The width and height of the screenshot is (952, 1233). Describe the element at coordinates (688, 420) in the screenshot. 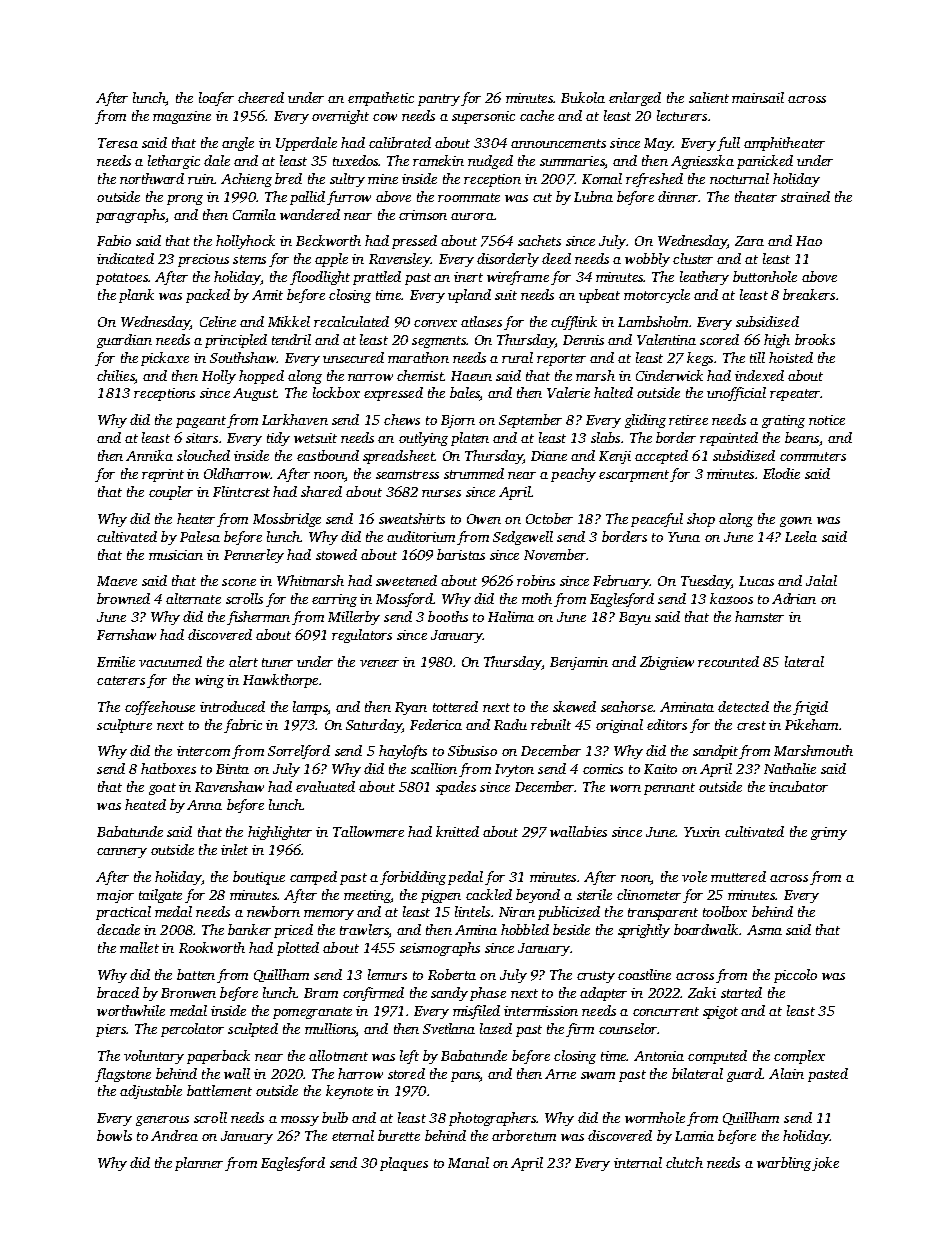

I see `retiree` at that location.
